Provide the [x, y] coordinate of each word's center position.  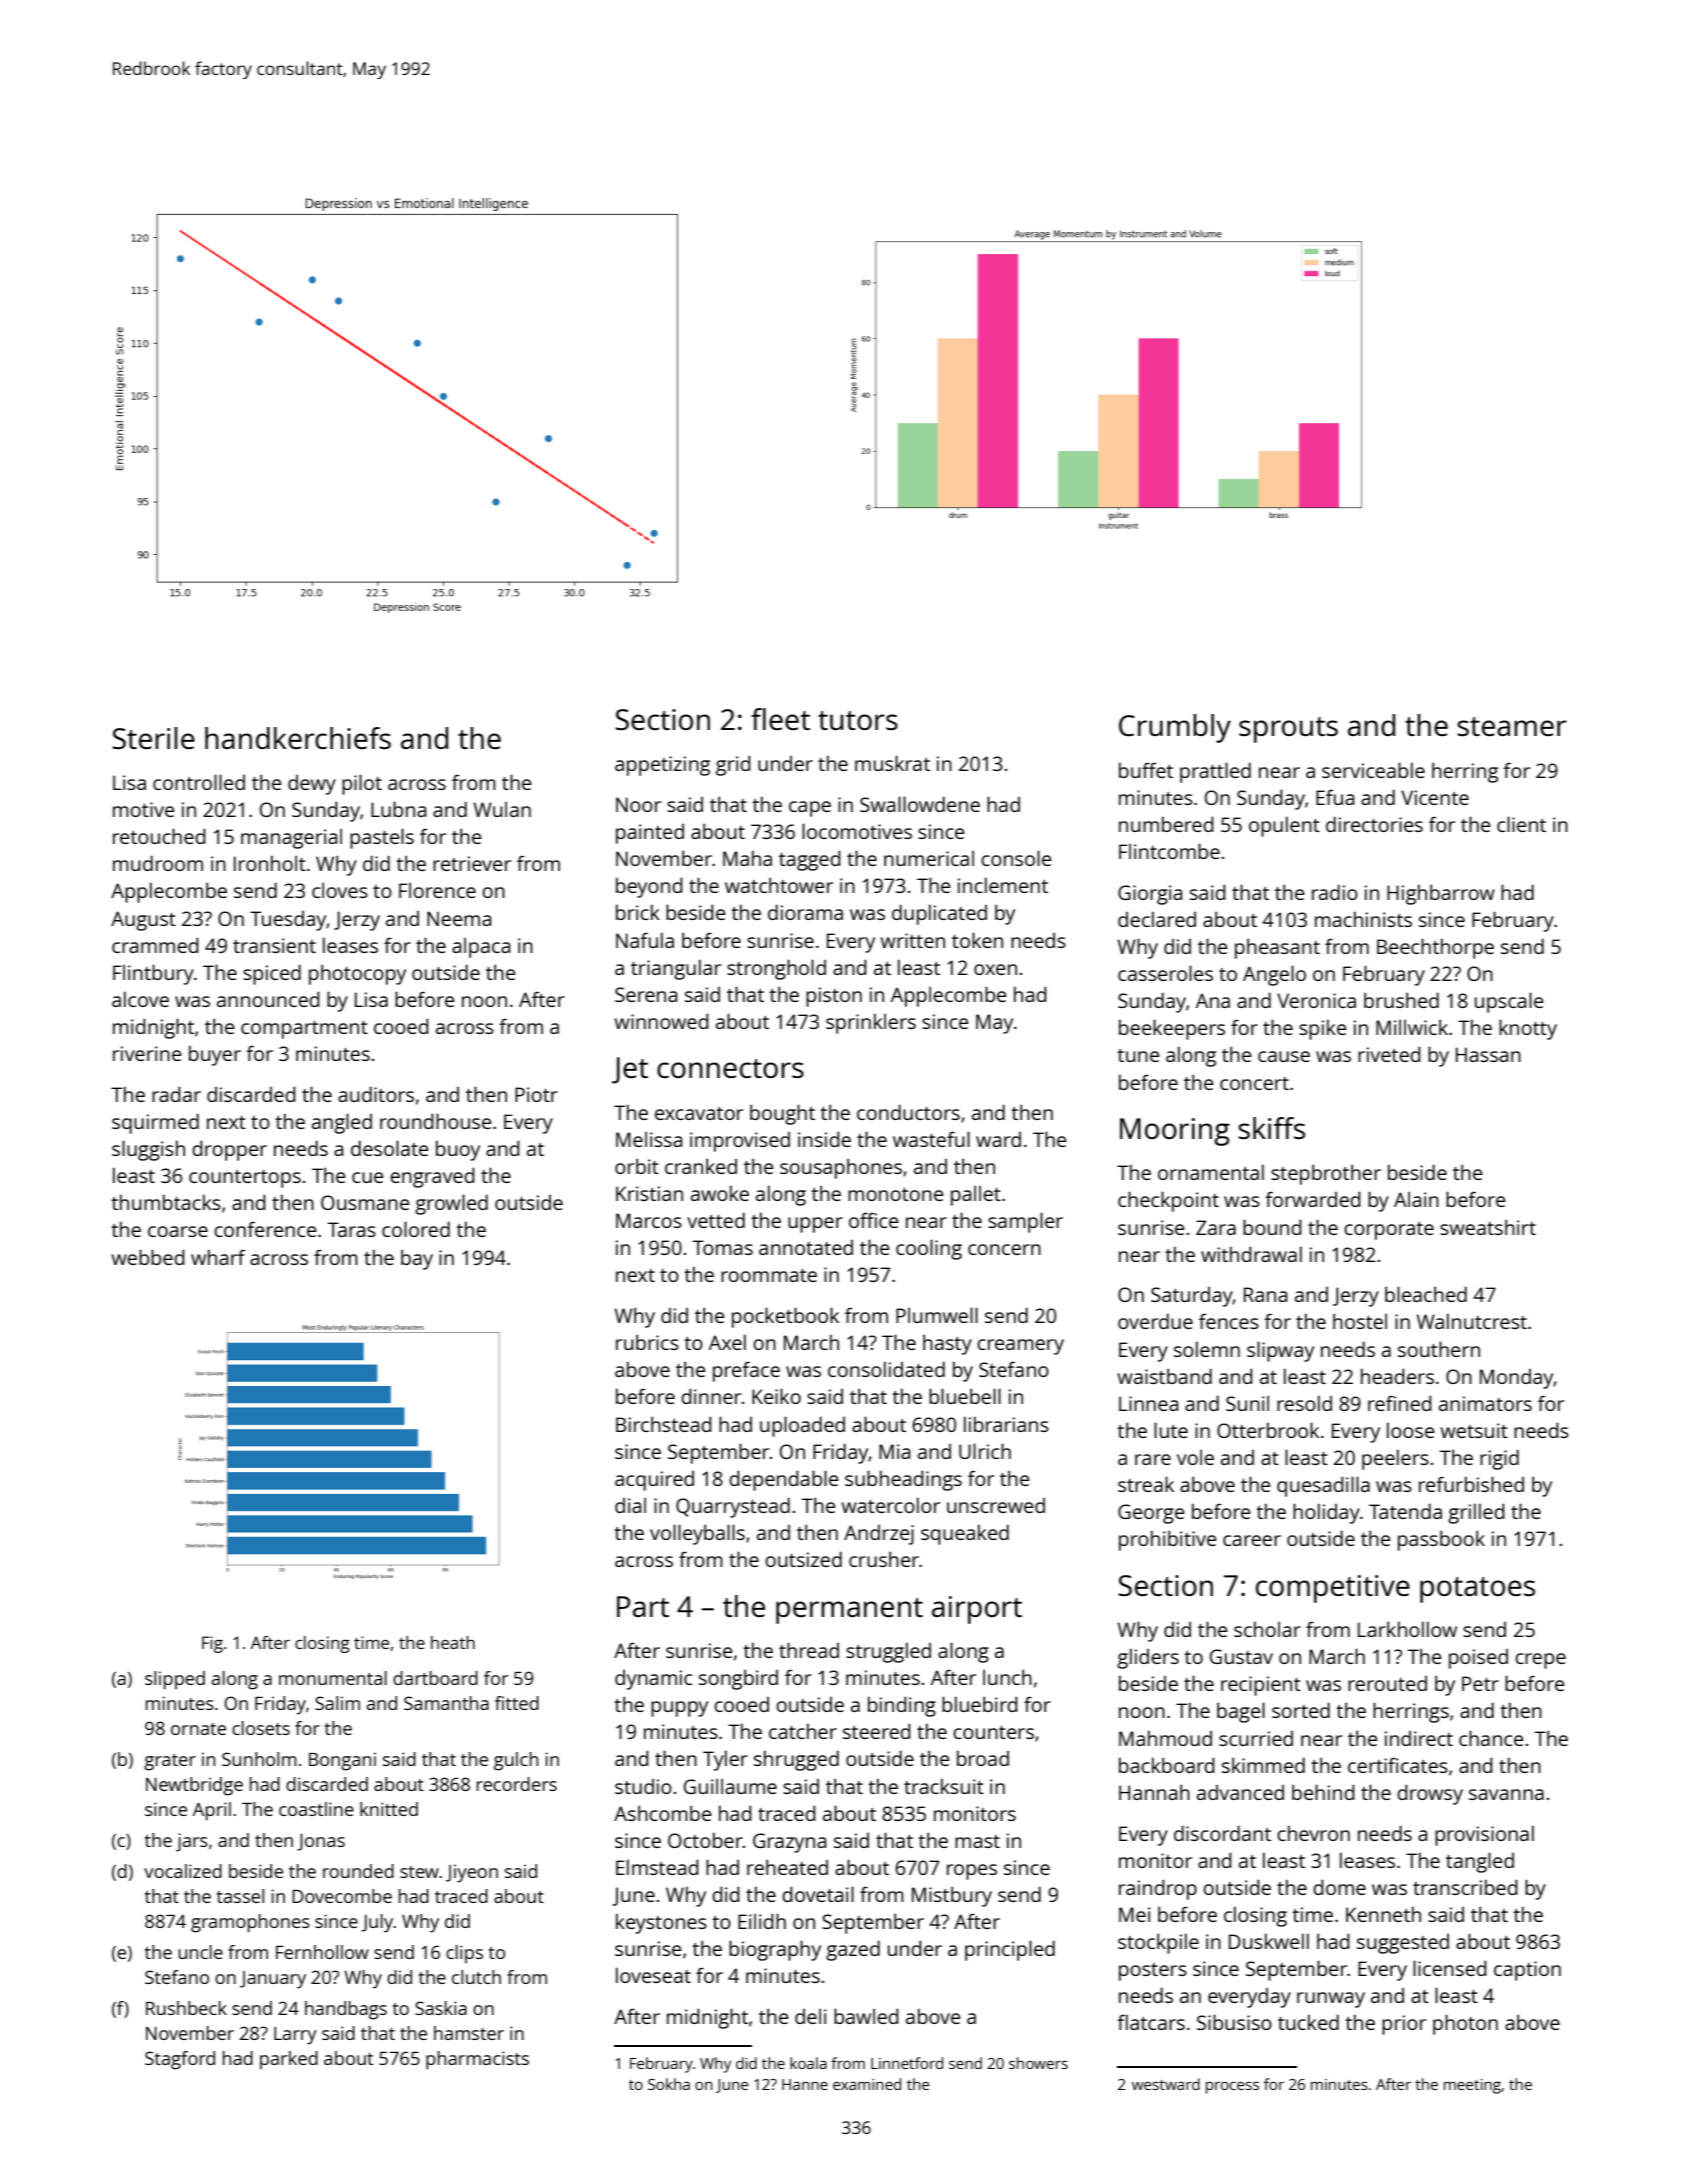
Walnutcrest [1471, 1321]
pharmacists [477, 2060]
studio [643, 1786]
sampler [1025, 1222]
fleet [780, 719]
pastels [382, 838]
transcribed [1465, 1887]
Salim [337, 1703]
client [1521, 824]
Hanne [805, 2084]
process [1232, 2087]
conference [265, 1229]
